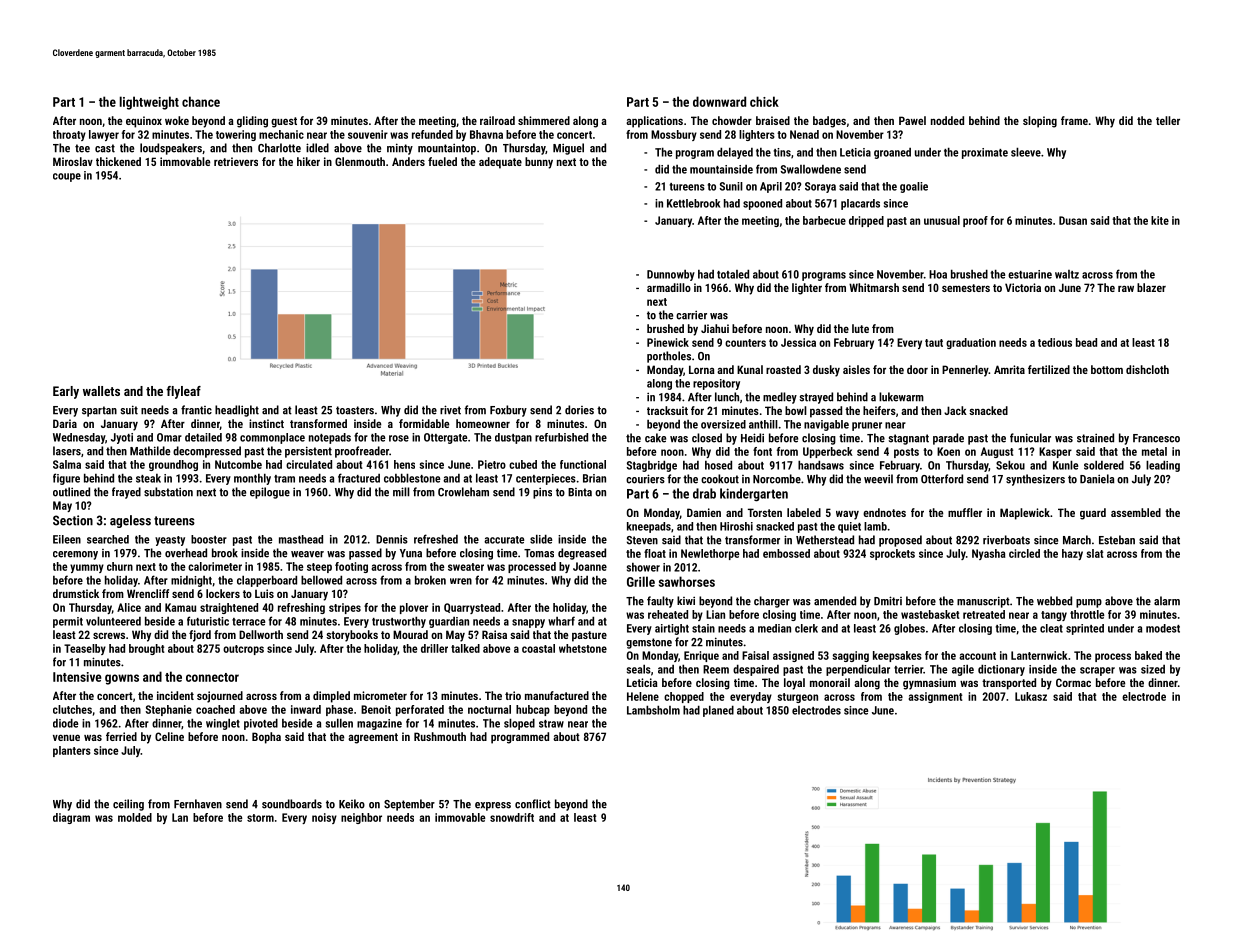  What do you see at coordinates (512, 817) in the screenshot?
I see `snowdrift` at bounding box center [512, 817].
